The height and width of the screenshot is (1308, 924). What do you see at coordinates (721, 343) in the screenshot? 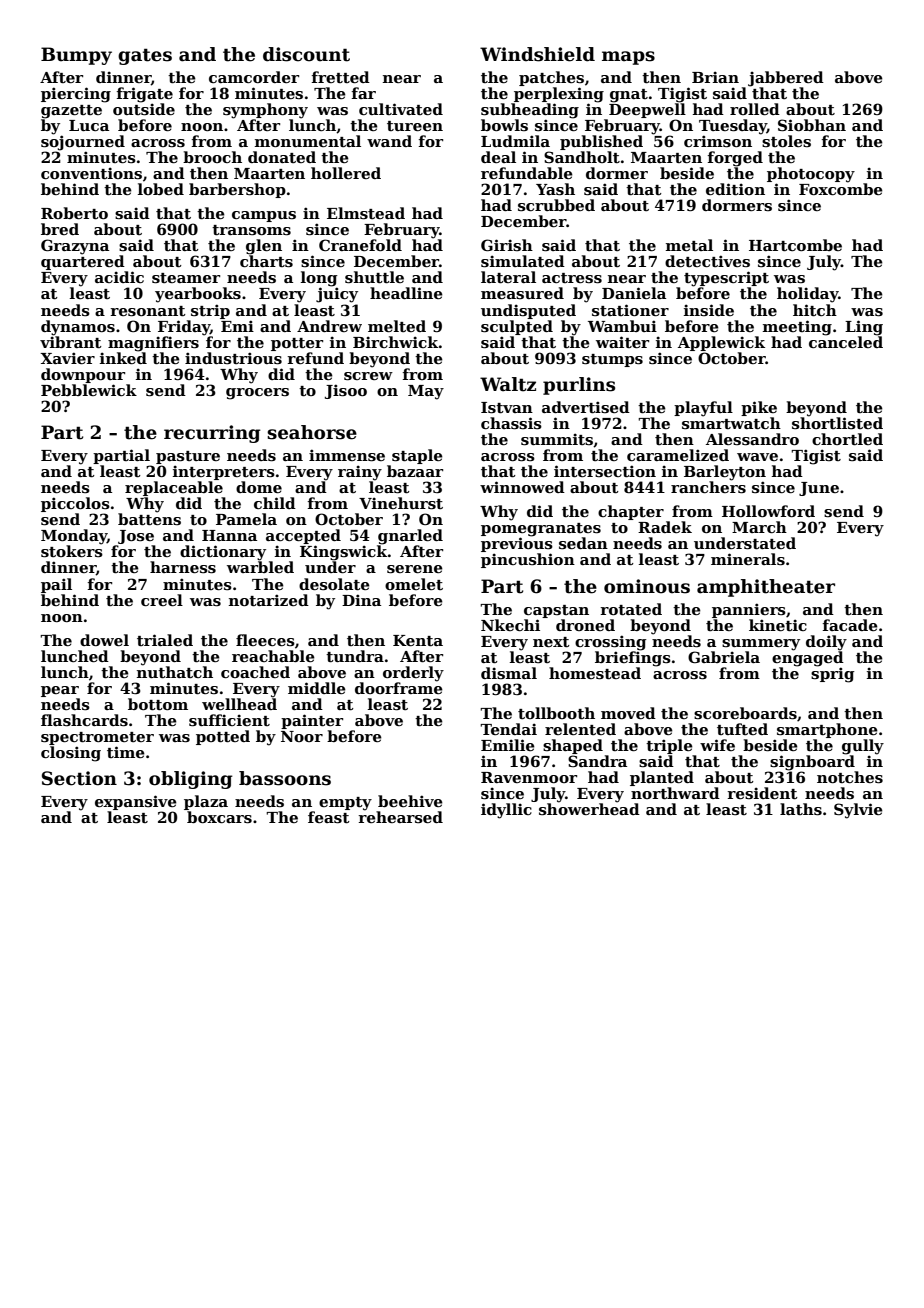
I see `Applewick` at bounding box center [721, 343].
